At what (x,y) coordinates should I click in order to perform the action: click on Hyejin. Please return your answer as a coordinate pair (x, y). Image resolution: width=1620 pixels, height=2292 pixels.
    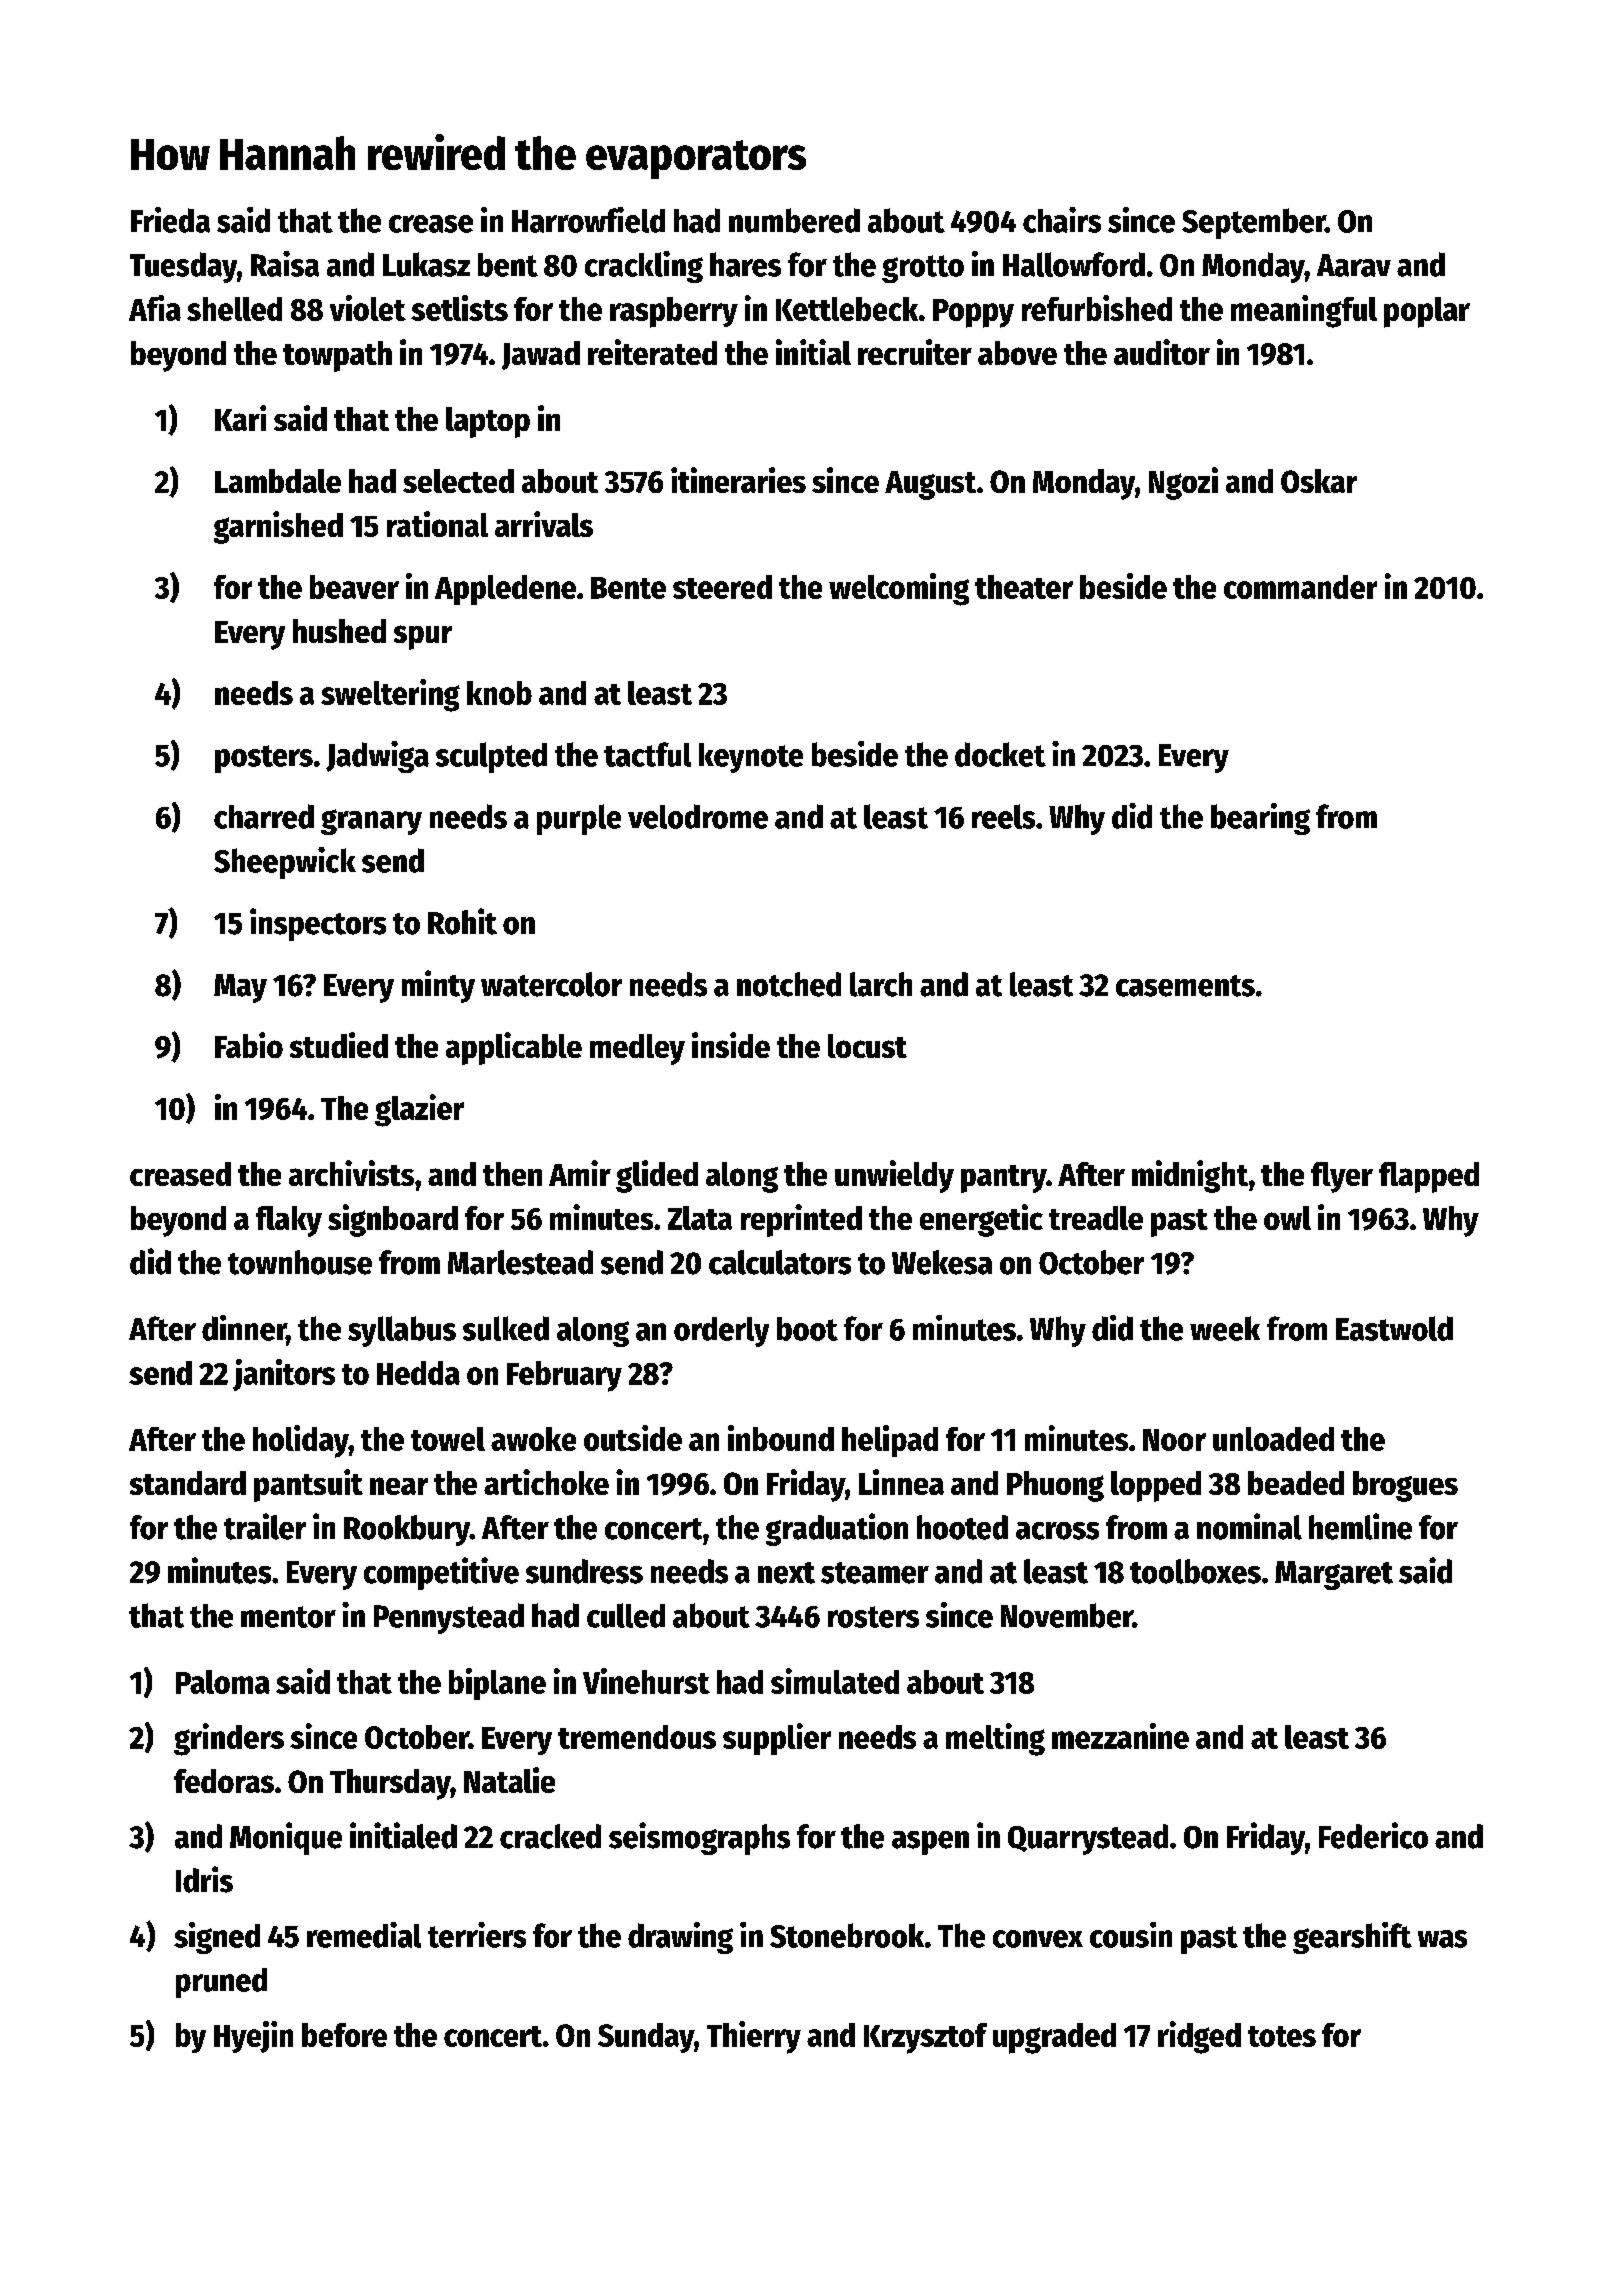
    Looking at the image, I should click on (253, 2037).
